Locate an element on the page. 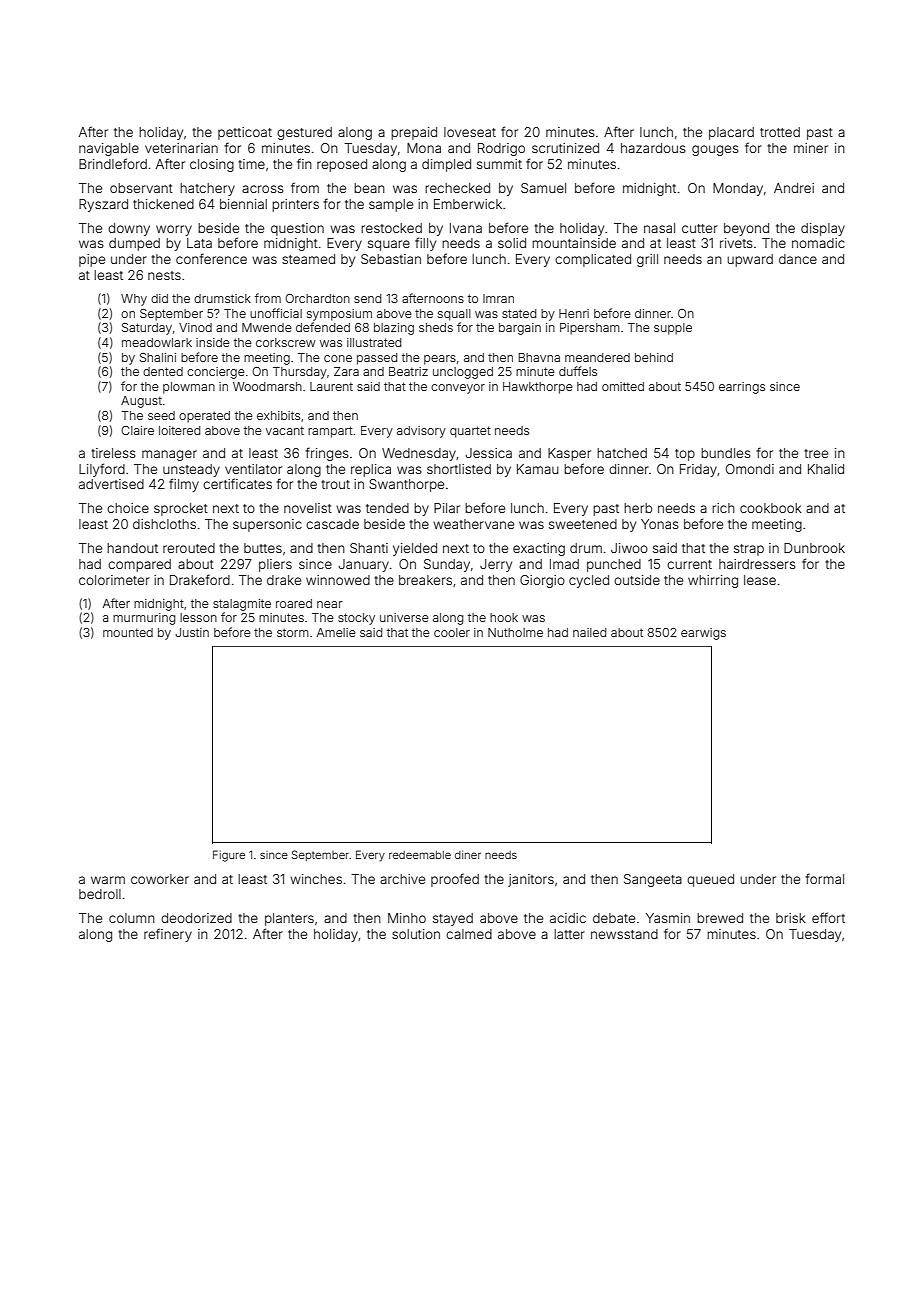 This image has width=924, height=1308. prepaid is located at coordinates (414, 133).
